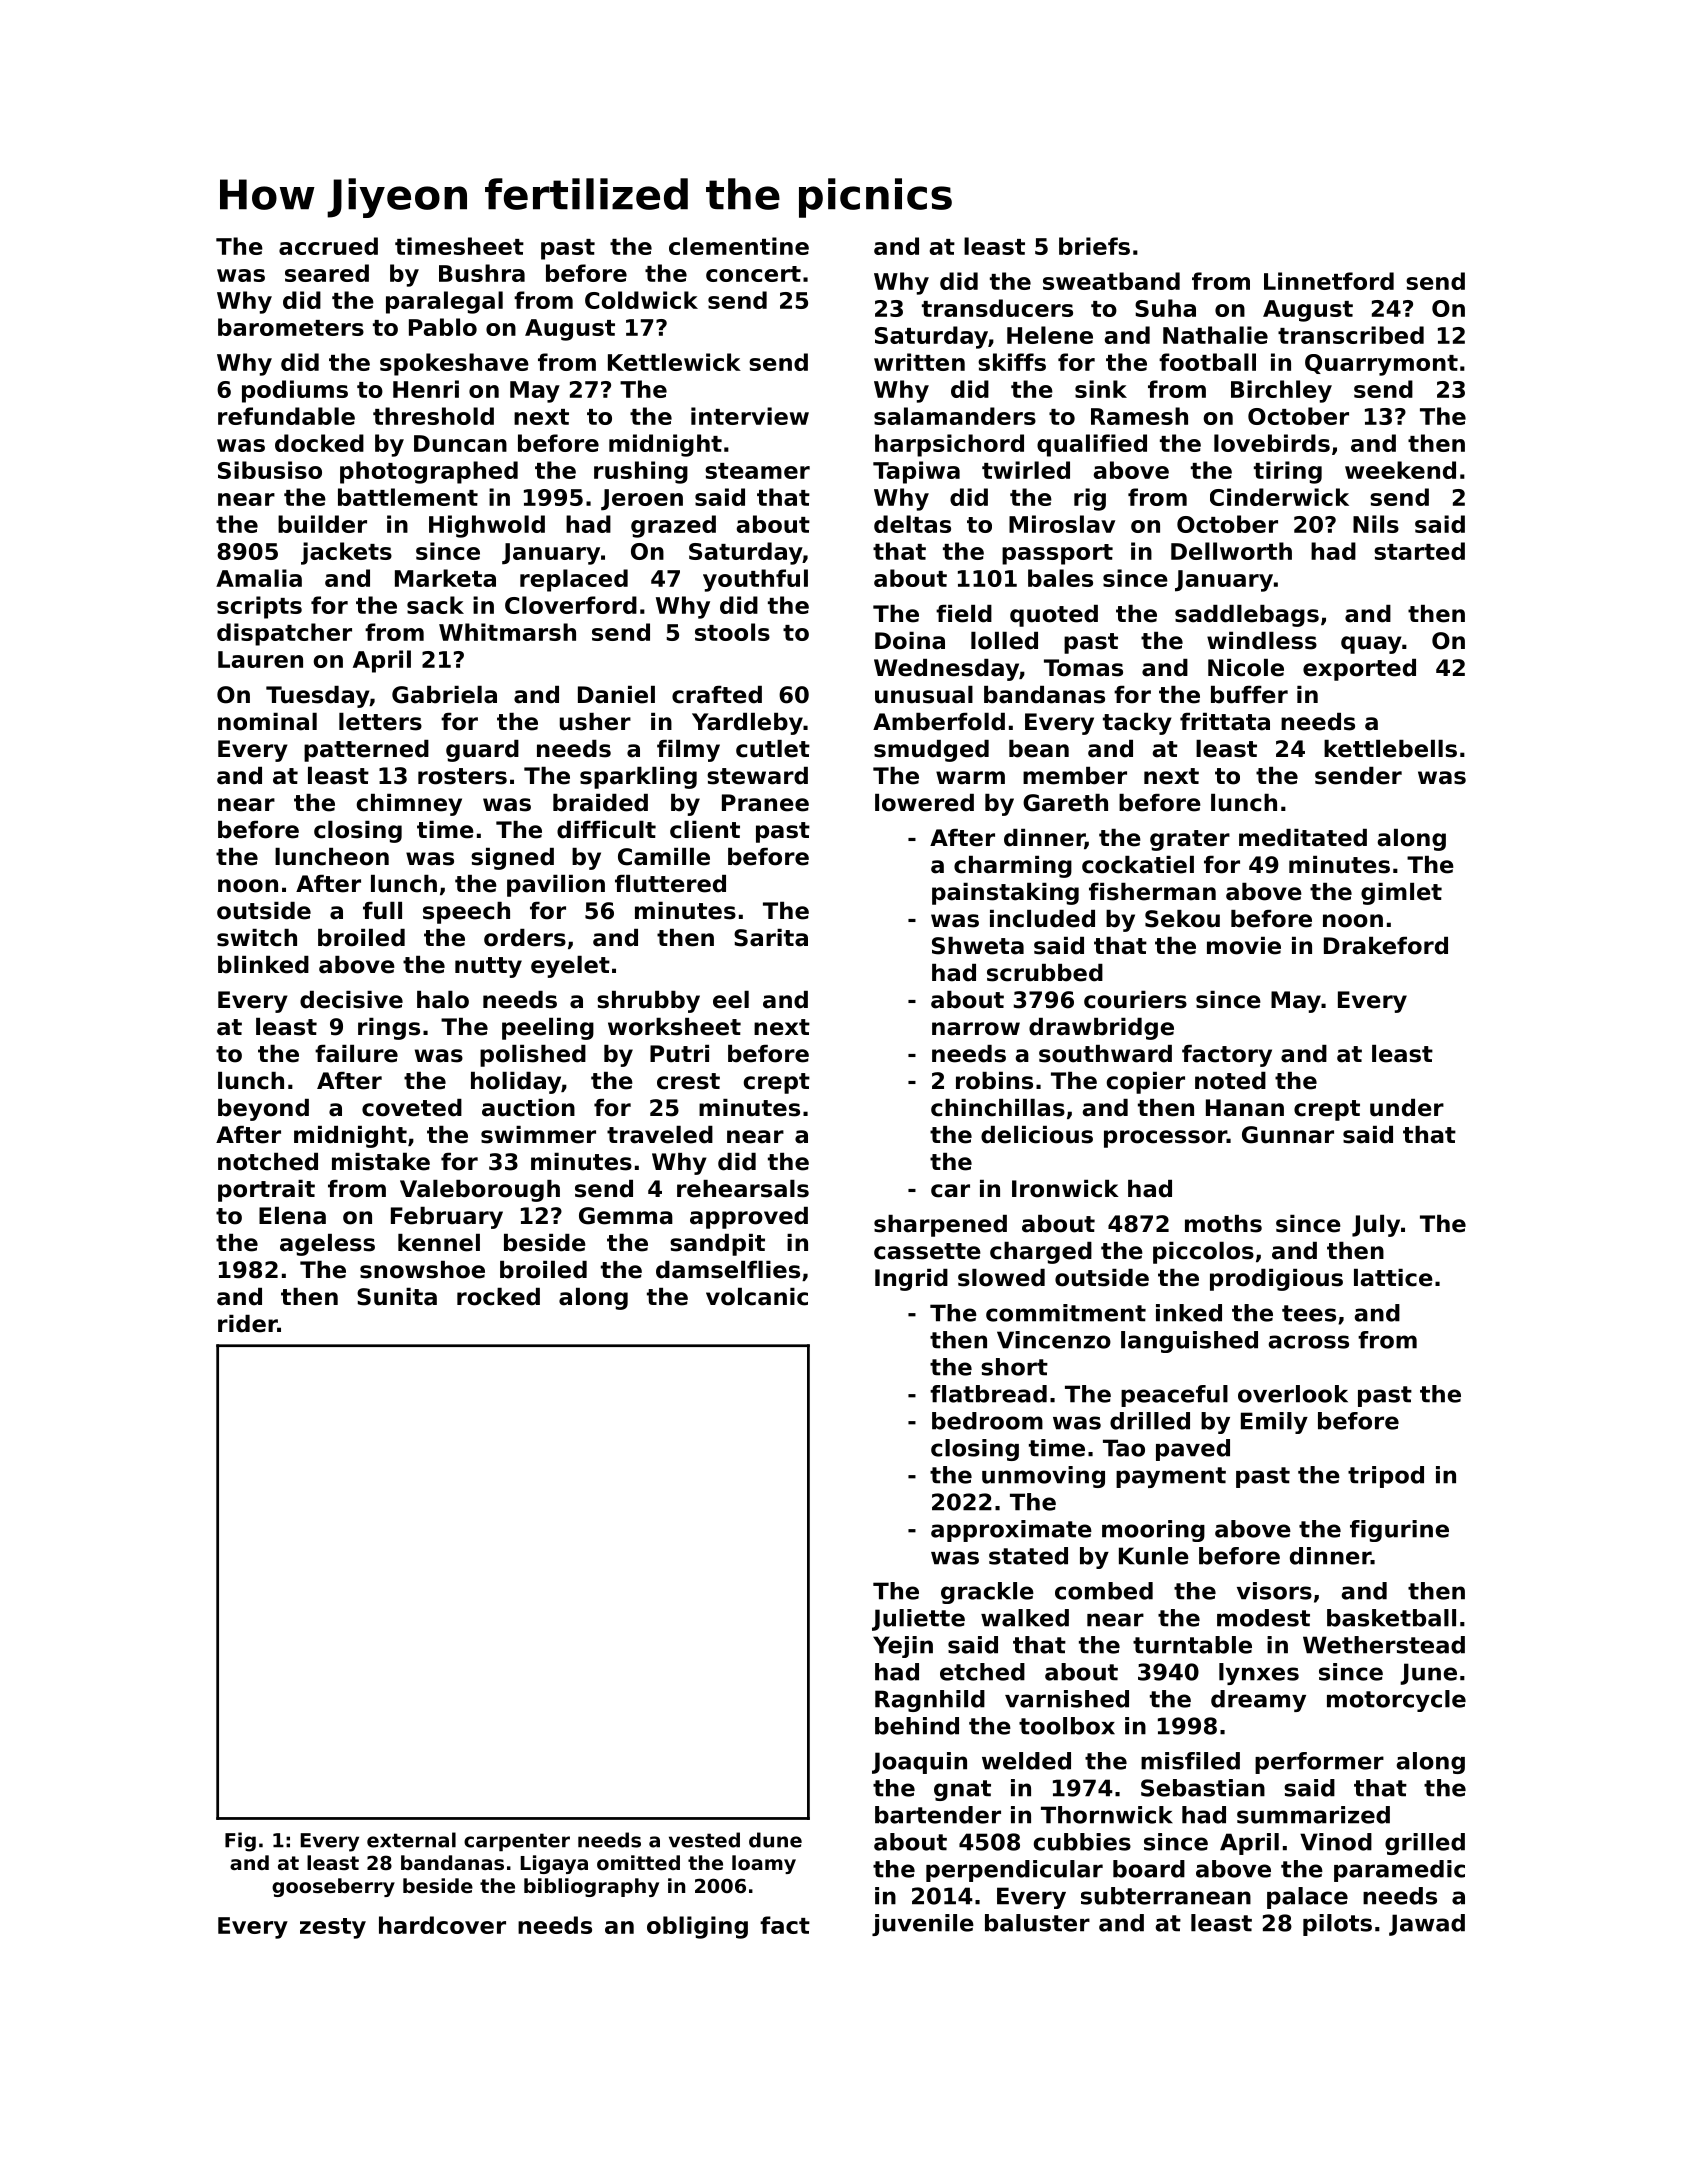  What do you see at coordinates (717, 695) in the document?
I see `crafted` at bounding box center [717, 695].
